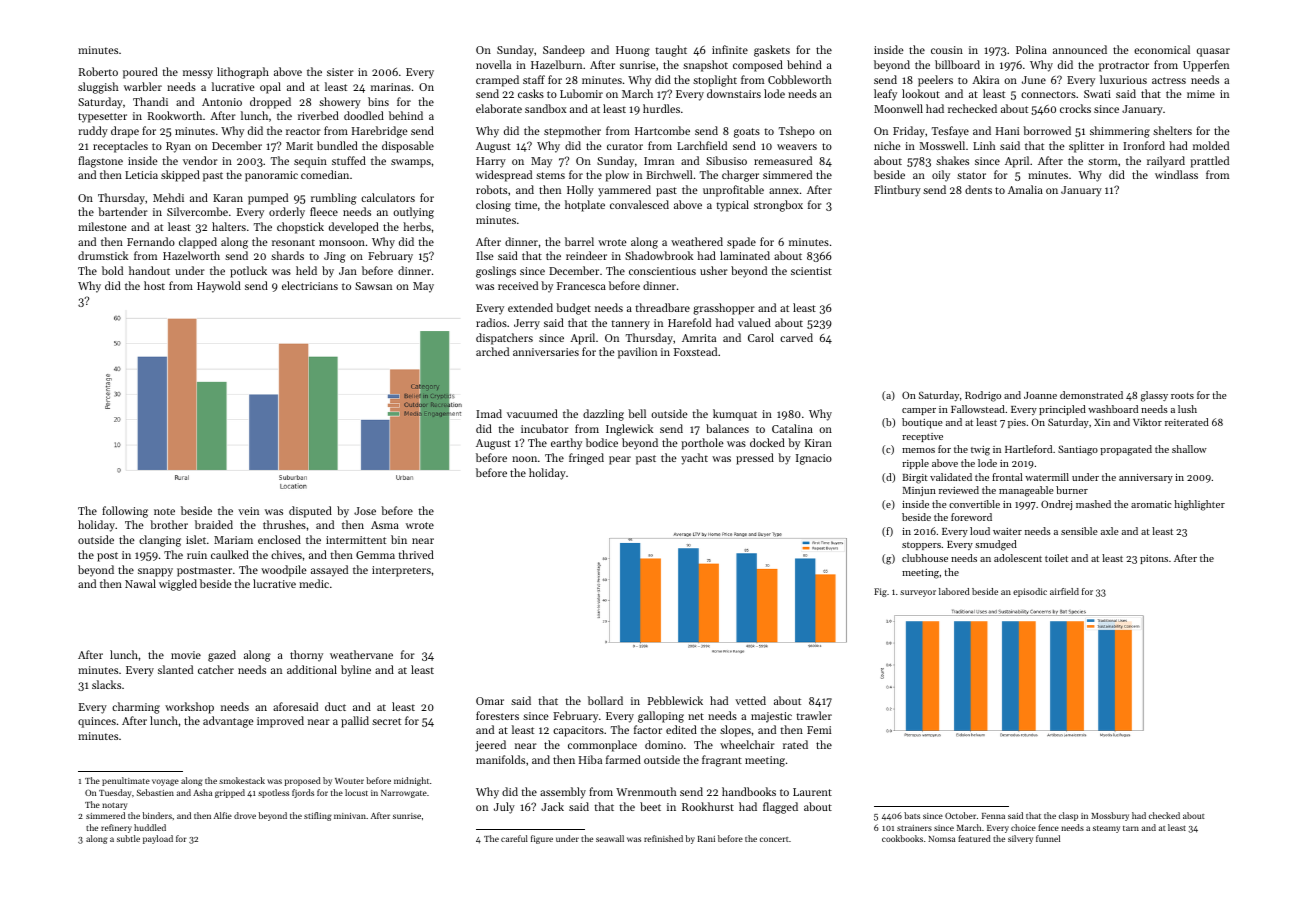 The height and width of the image is (924, 1308). Describe the element at coordinates (925, 558) in the image. I see `clubhouse` at that location.
